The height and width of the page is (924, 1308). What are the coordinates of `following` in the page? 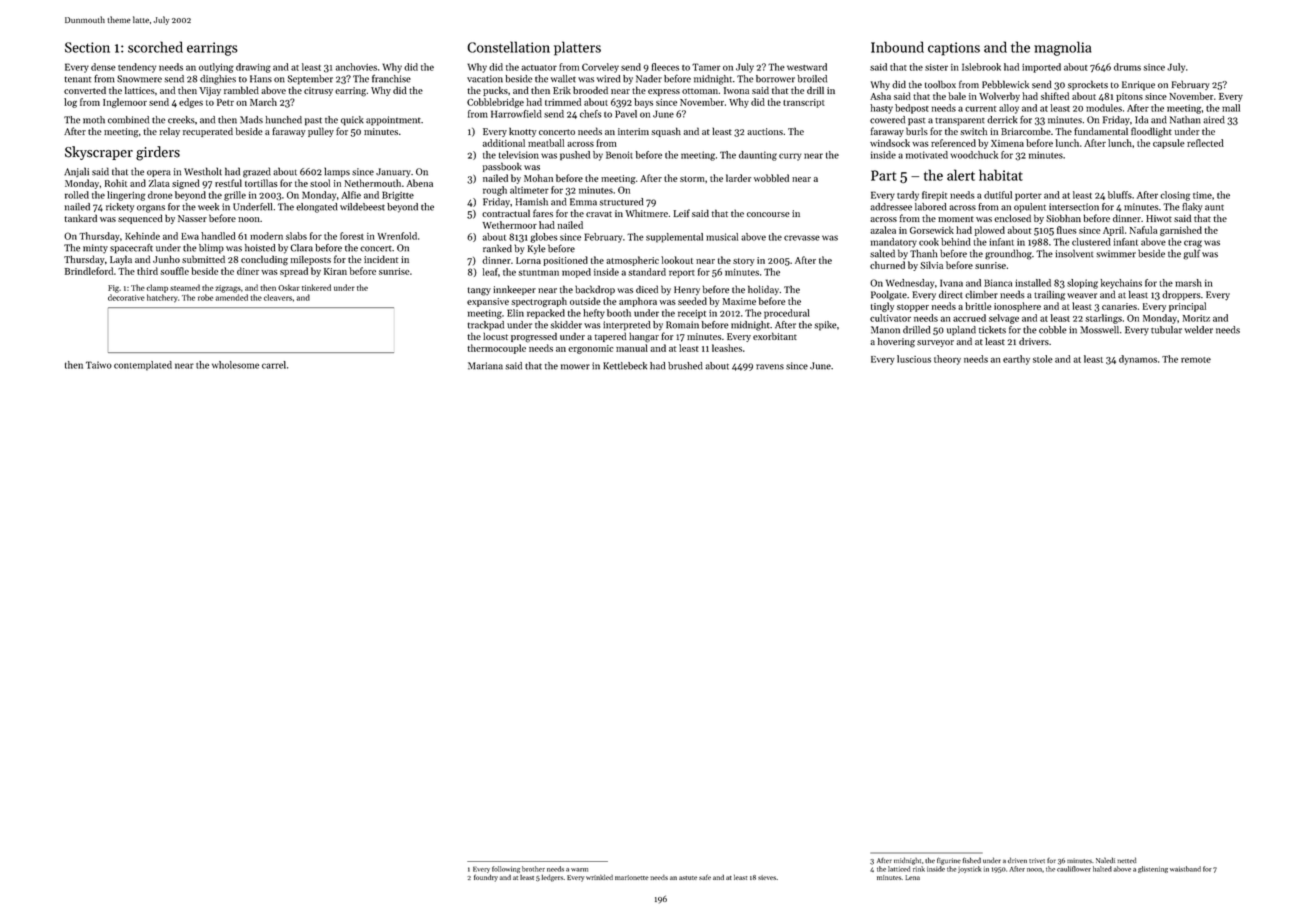 It's located at (506, 869).
